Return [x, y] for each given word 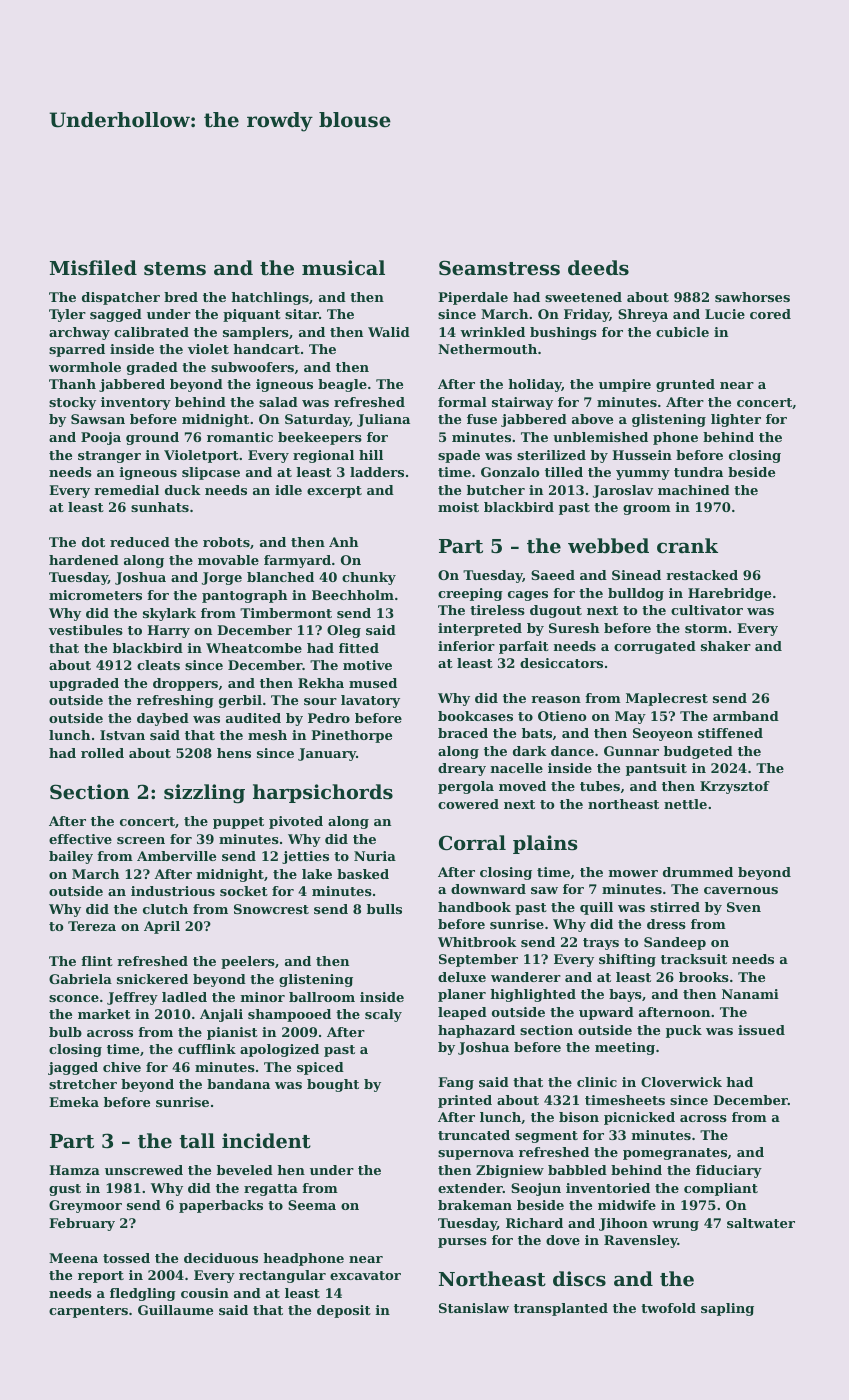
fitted [359, 648]
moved [522, 786]
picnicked [639, 1118]
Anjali [221, 1015]
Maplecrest [667, 699]
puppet [238, 823]
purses [462, 1243]
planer [462, 995]
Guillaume [175, 1310]
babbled [577, 1170]
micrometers [95, 595]
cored [770, 314]
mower [633, 873]
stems [175, 269]
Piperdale [473, 298]
